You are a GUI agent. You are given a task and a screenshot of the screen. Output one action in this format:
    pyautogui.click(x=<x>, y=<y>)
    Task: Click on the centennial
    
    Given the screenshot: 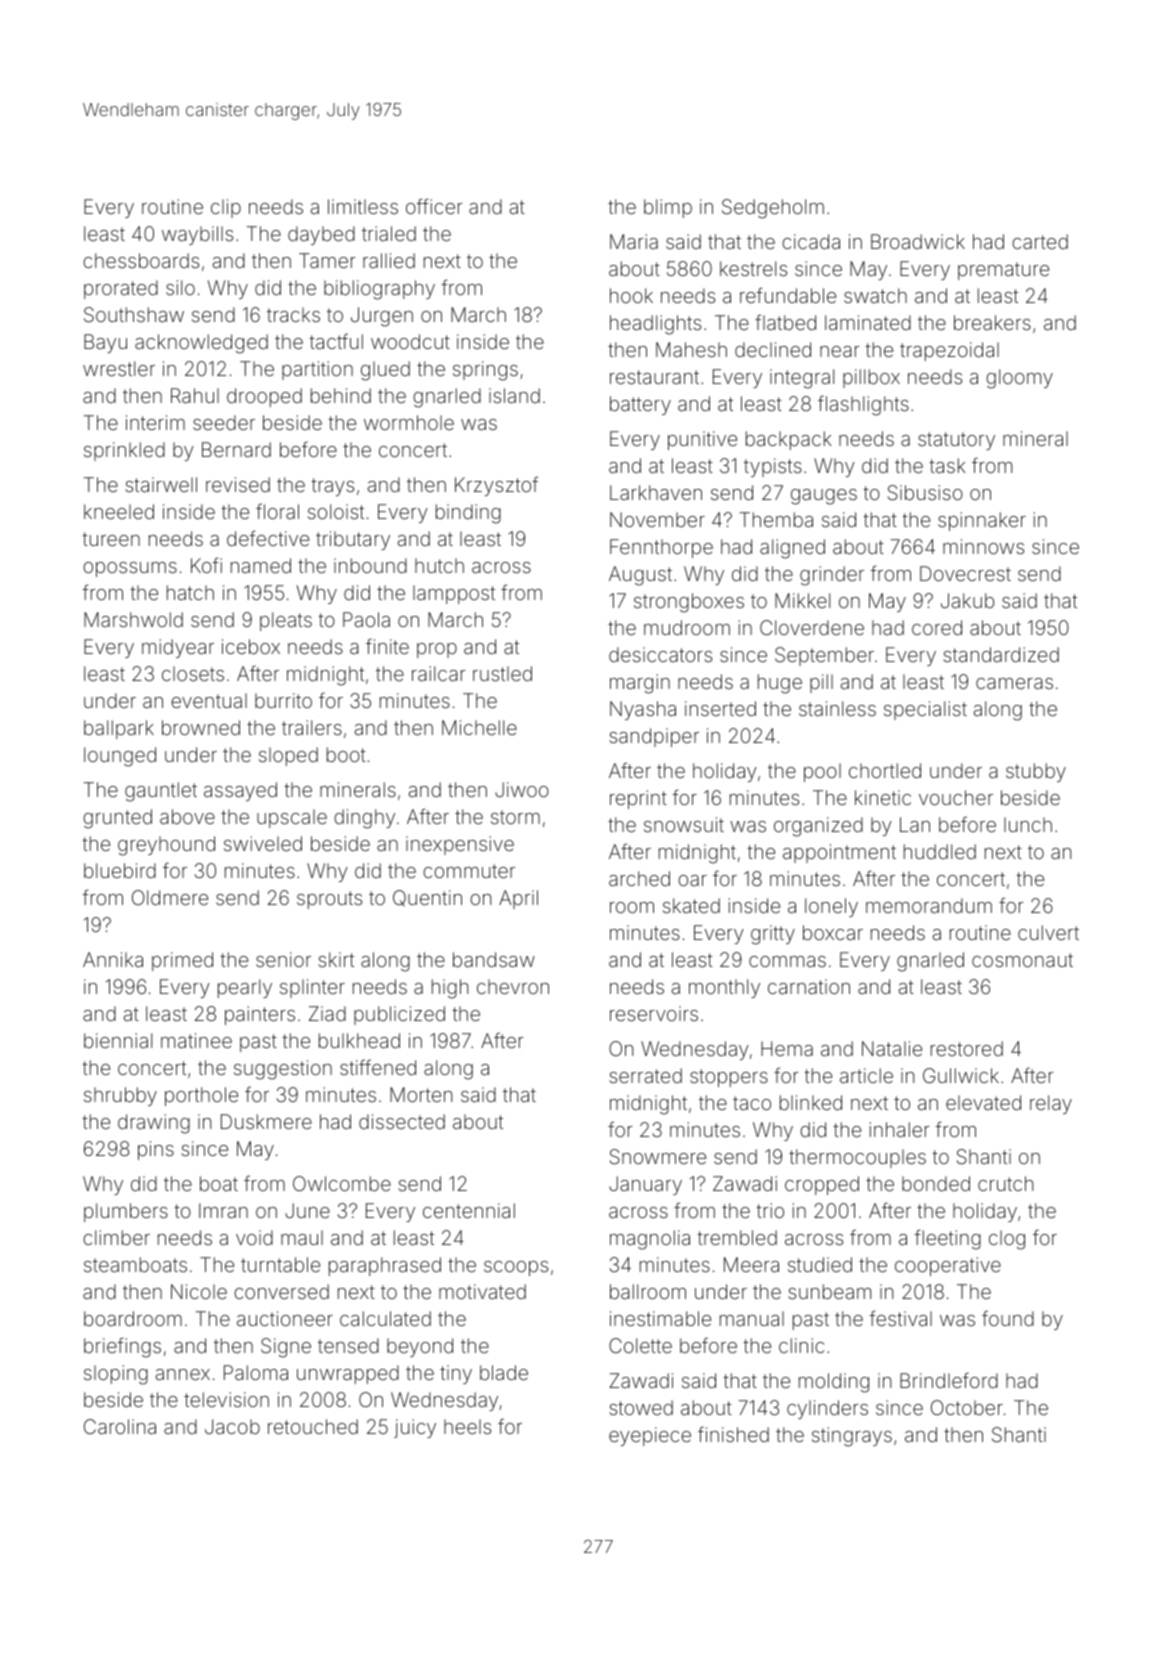 What is the action you would take?
    pyautogui.click(x=469, y=1210)
